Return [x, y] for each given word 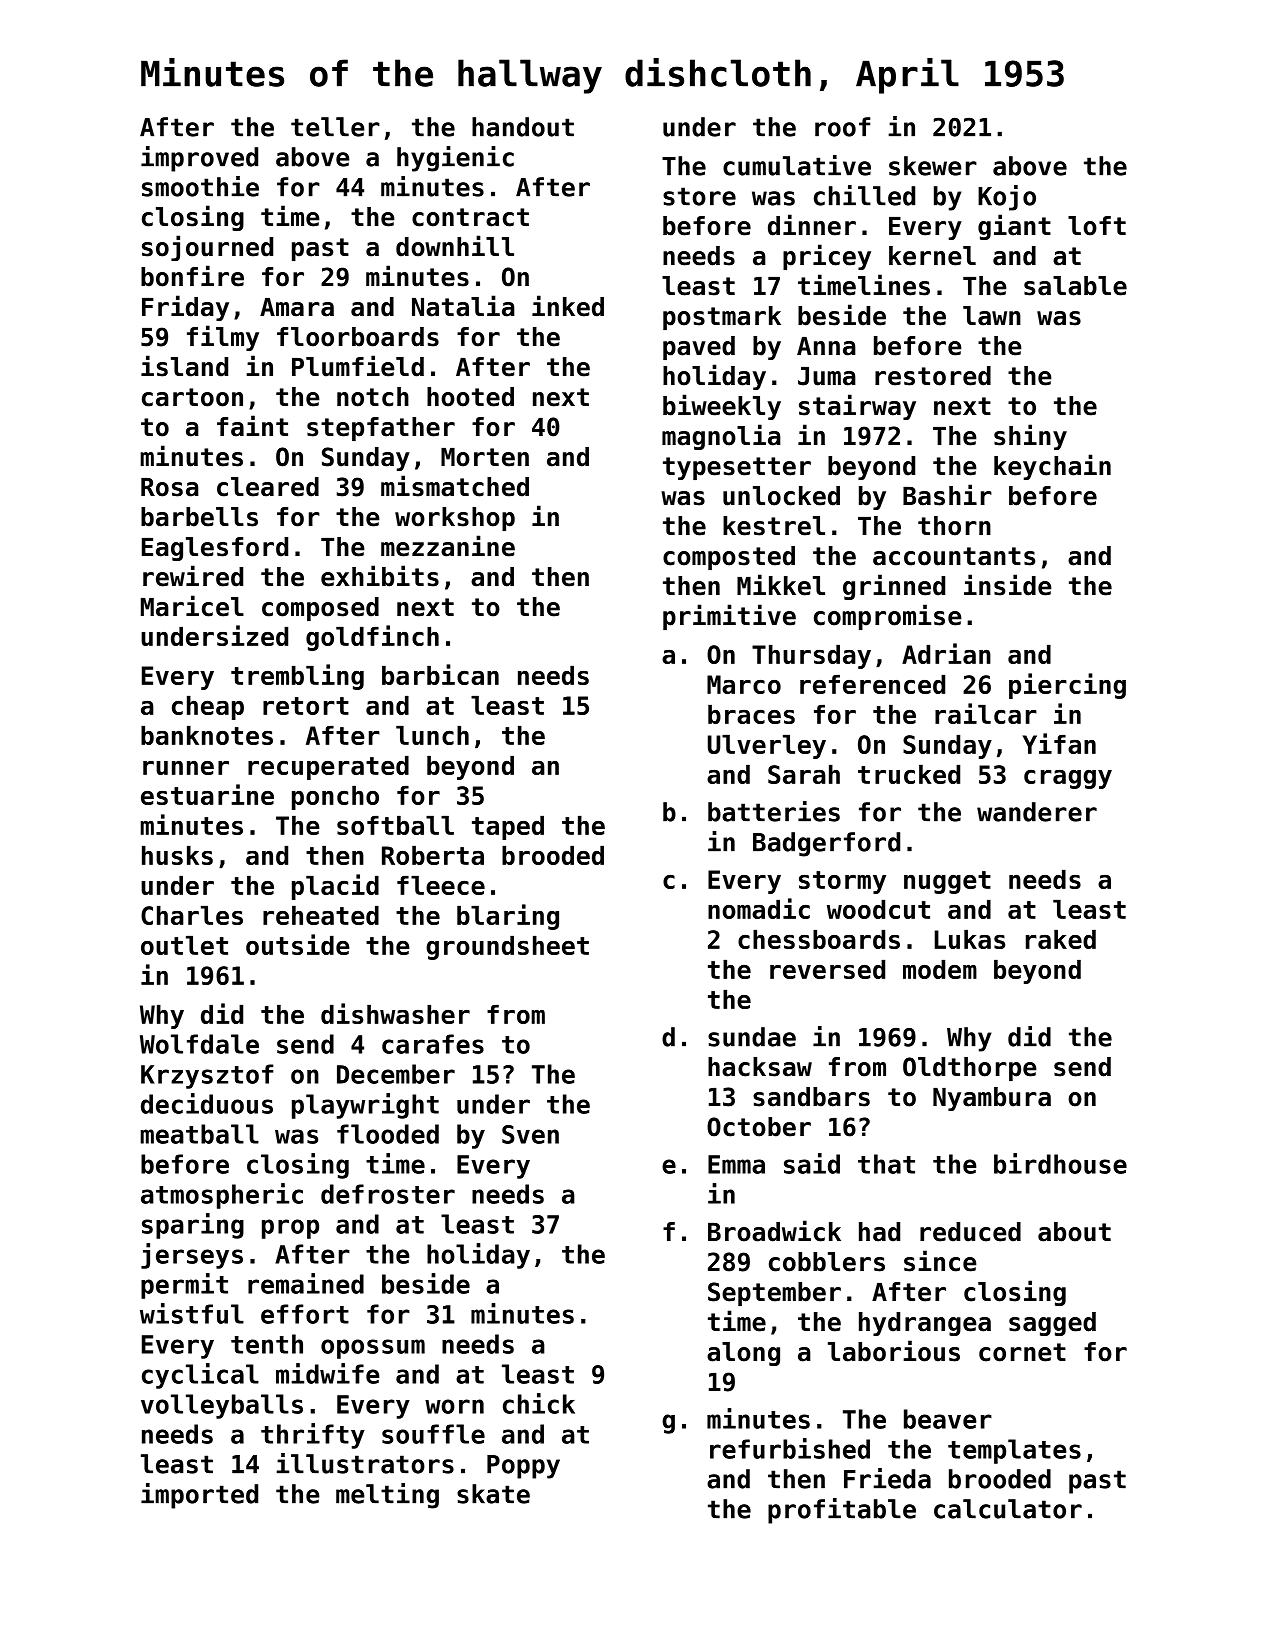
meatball [199, 1134]
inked [568, 306]
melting [387, 1496]
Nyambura [992, 1099]
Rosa [170, 487]
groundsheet [507, 948]
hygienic [455, 159]
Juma [827, 376]
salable [1075, 286]
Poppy [523, 1467]
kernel [932, 256]
